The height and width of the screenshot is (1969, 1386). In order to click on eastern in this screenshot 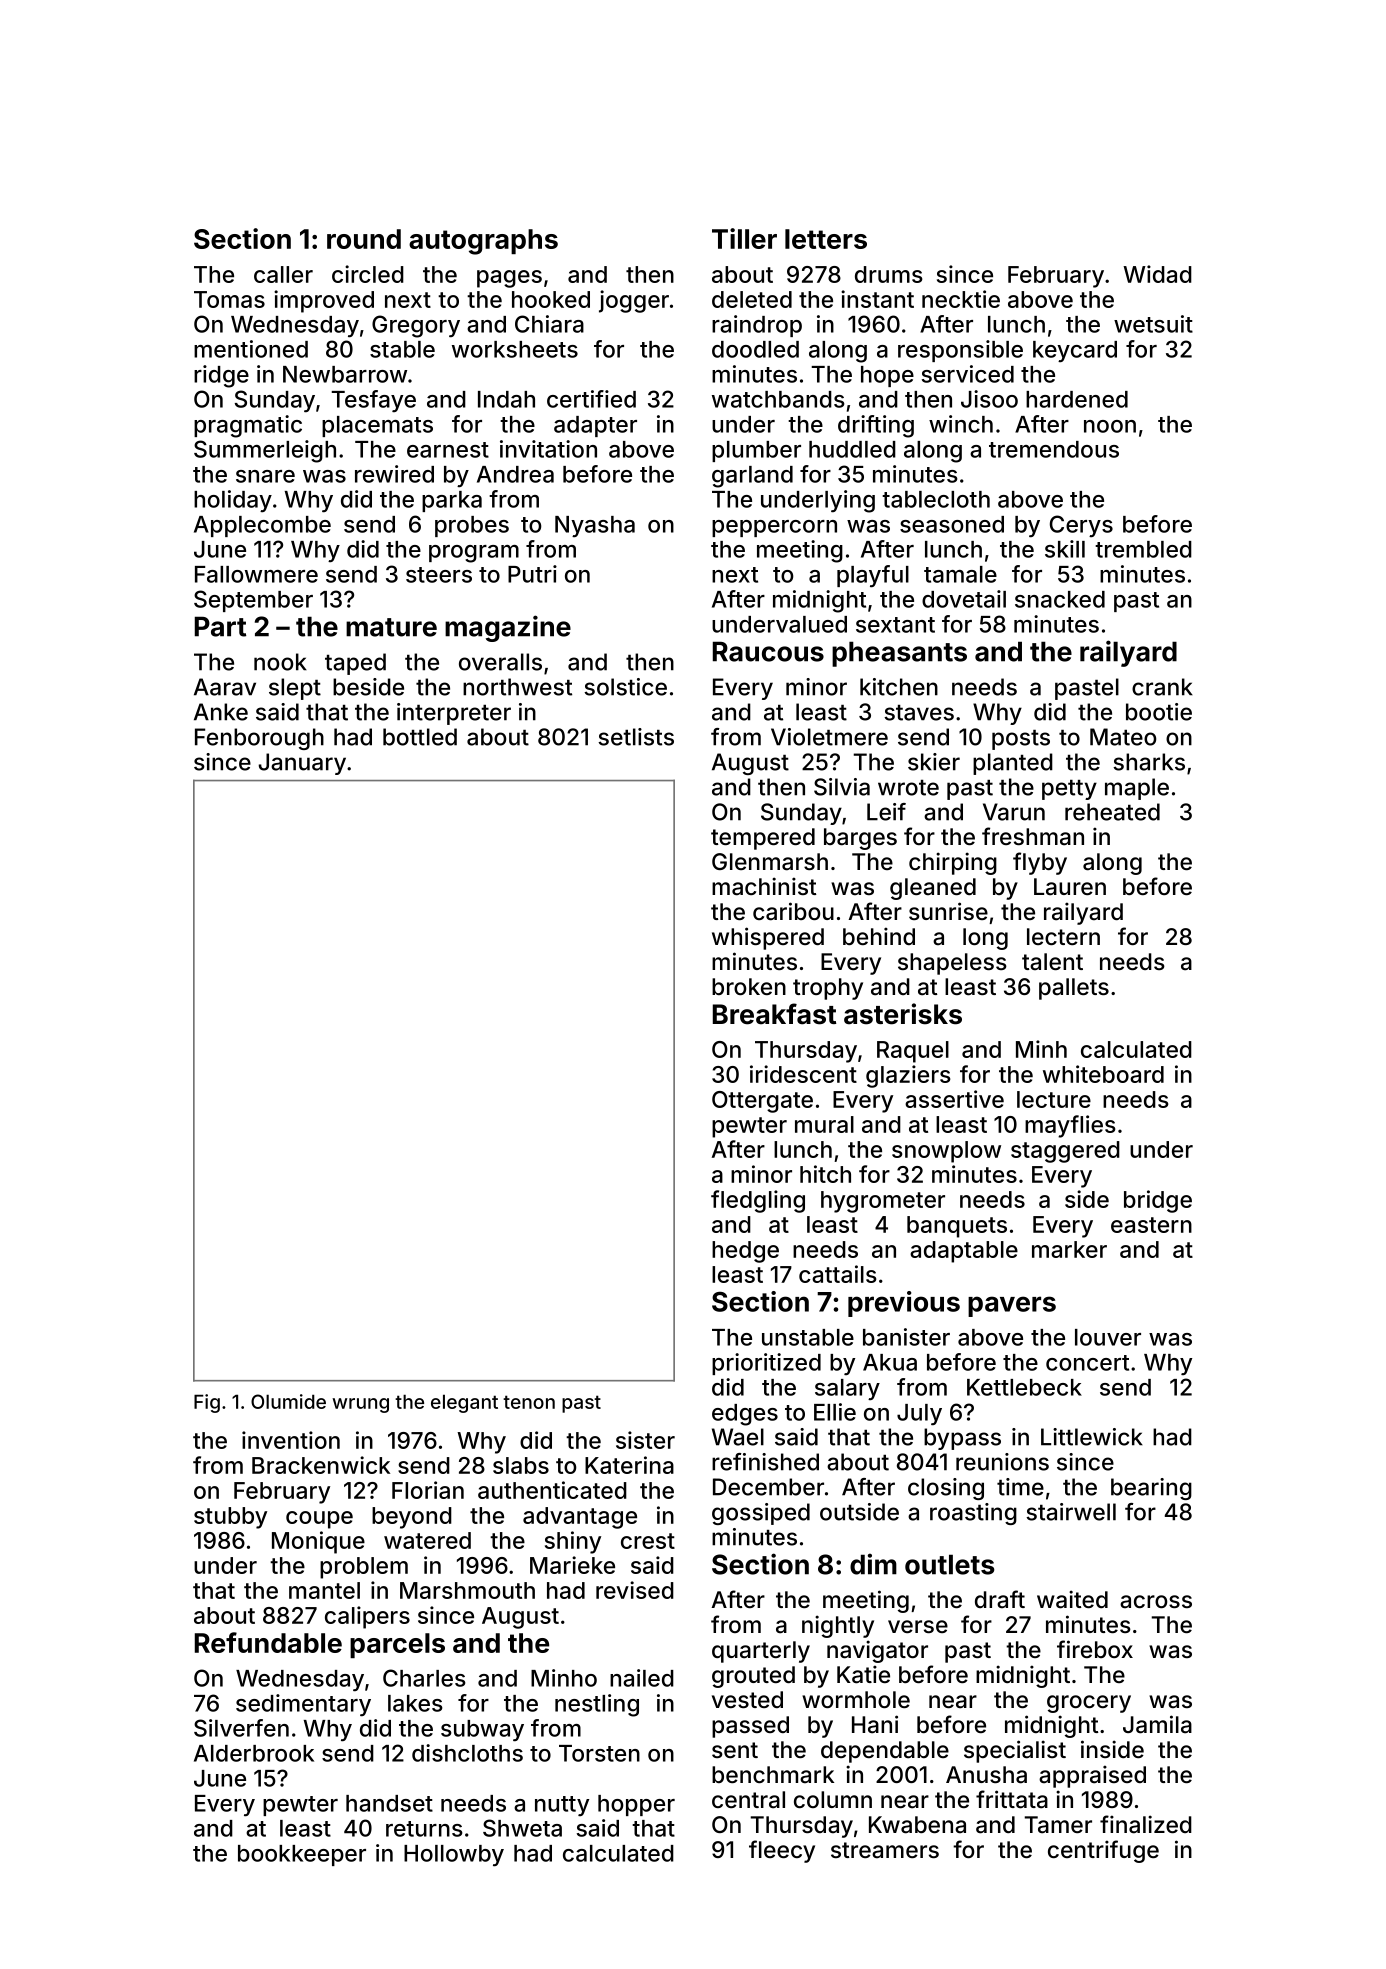, I will do `click(1151, 1225)`.
